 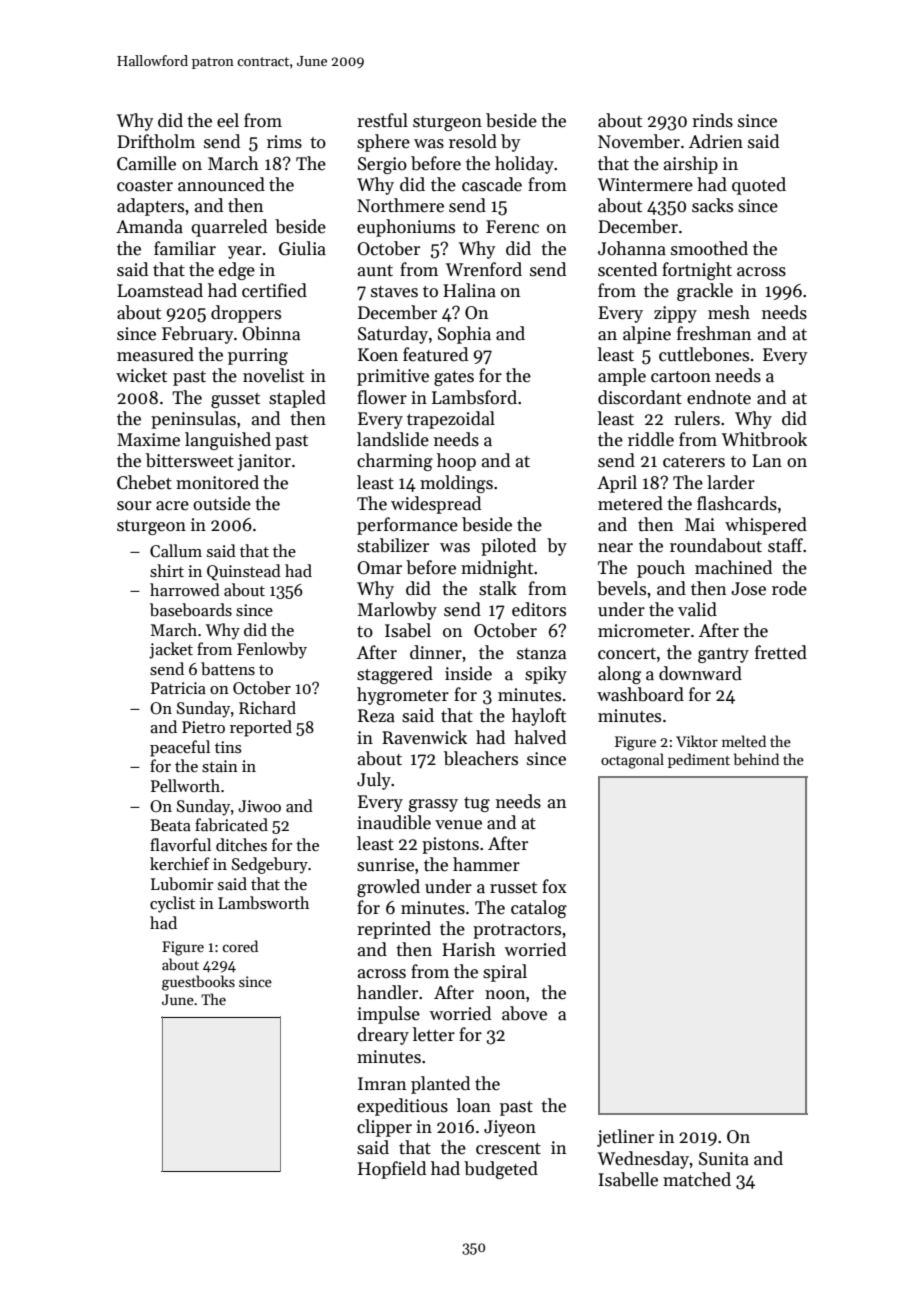 I want to click on battens, so click(x=228, y=669).
